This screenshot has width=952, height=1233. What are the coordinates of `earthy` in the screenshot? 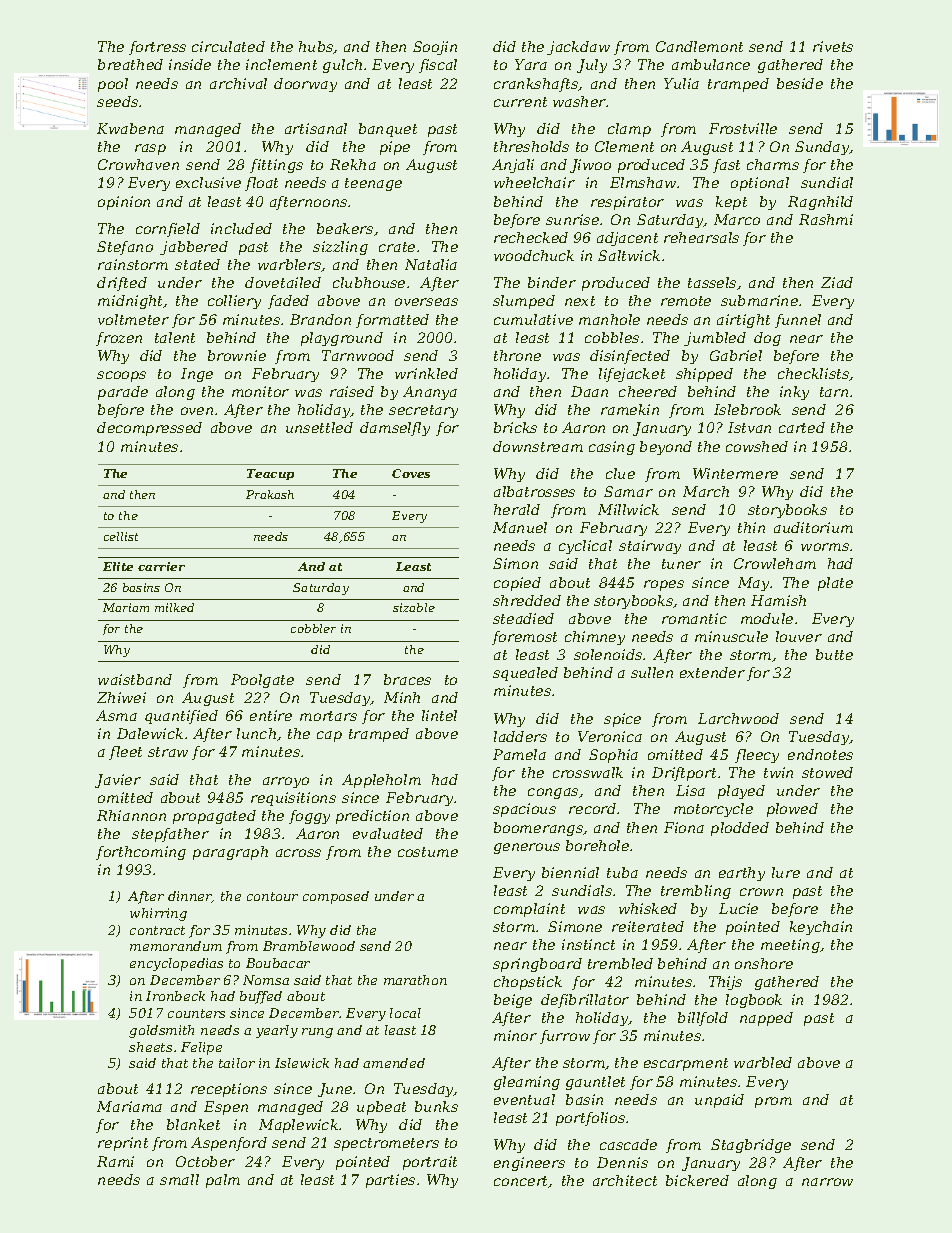 It's located at (742, 874).
